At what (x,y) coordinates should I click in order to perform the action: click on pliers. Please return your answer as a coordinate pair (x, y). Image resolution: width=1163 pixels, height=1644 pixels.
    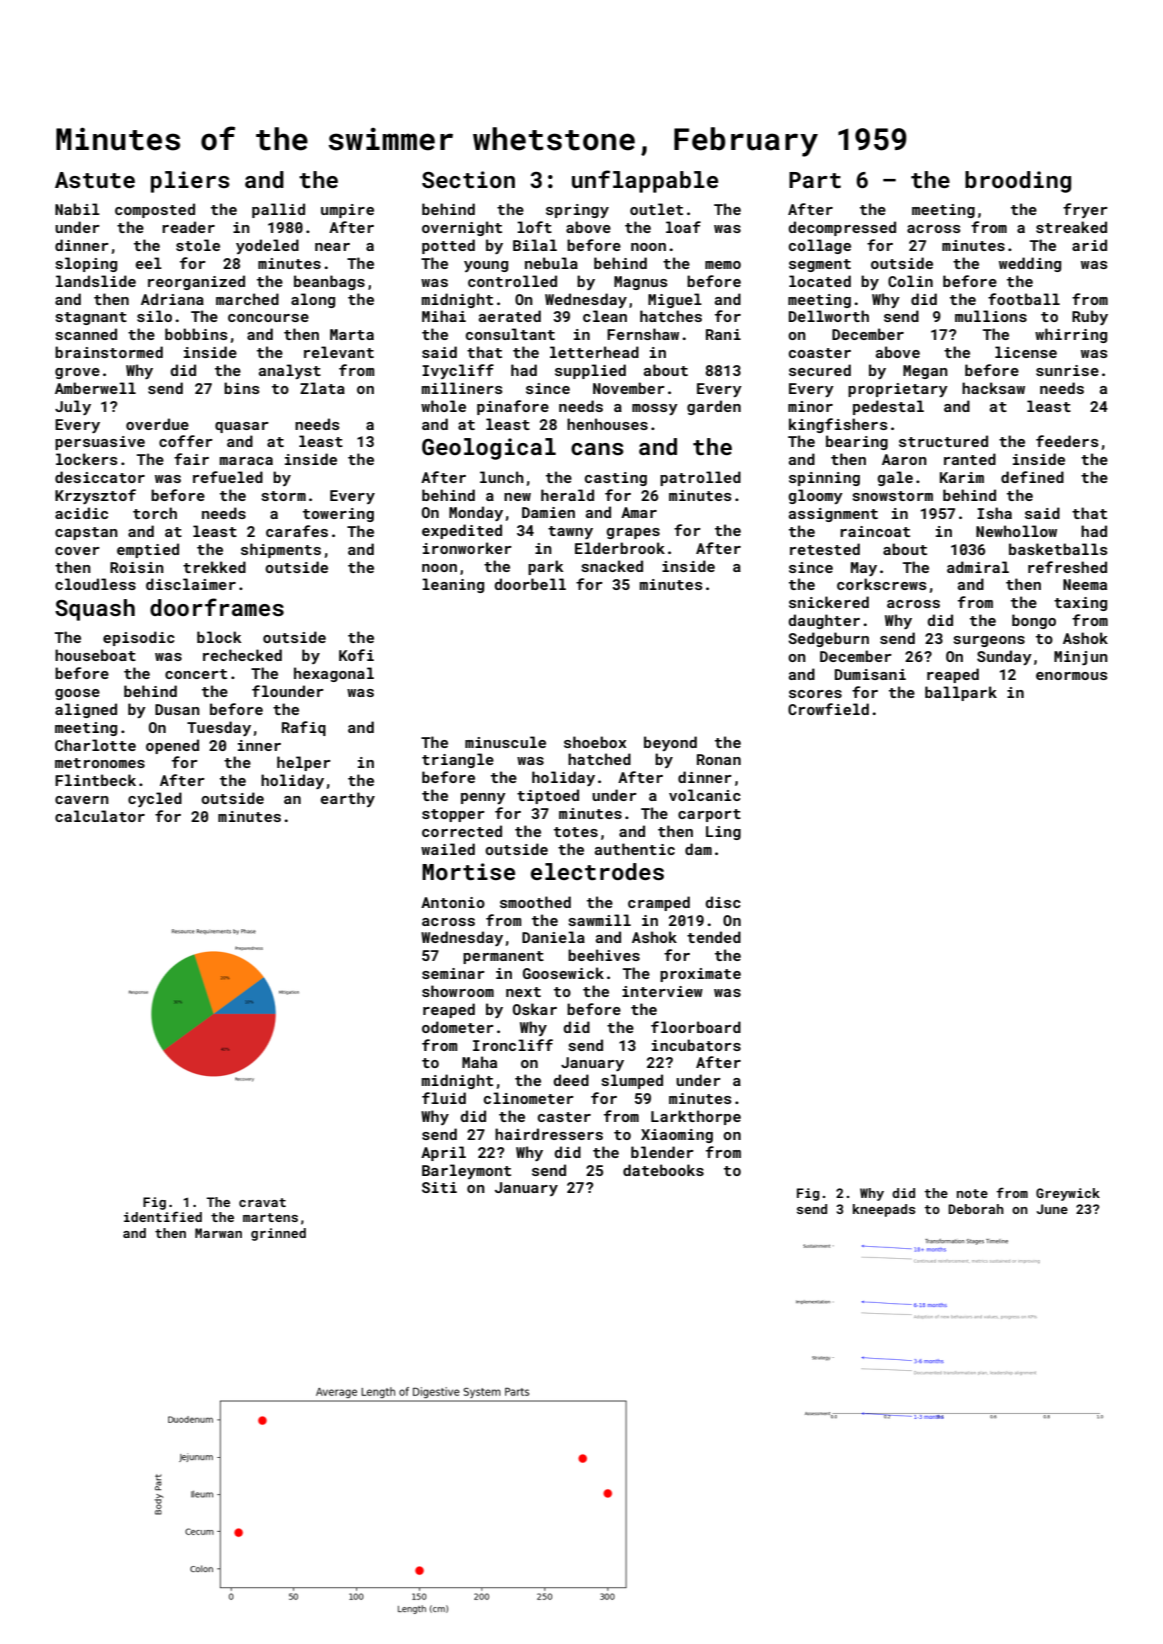
    Looking at the image, I should click on (190, 182).
